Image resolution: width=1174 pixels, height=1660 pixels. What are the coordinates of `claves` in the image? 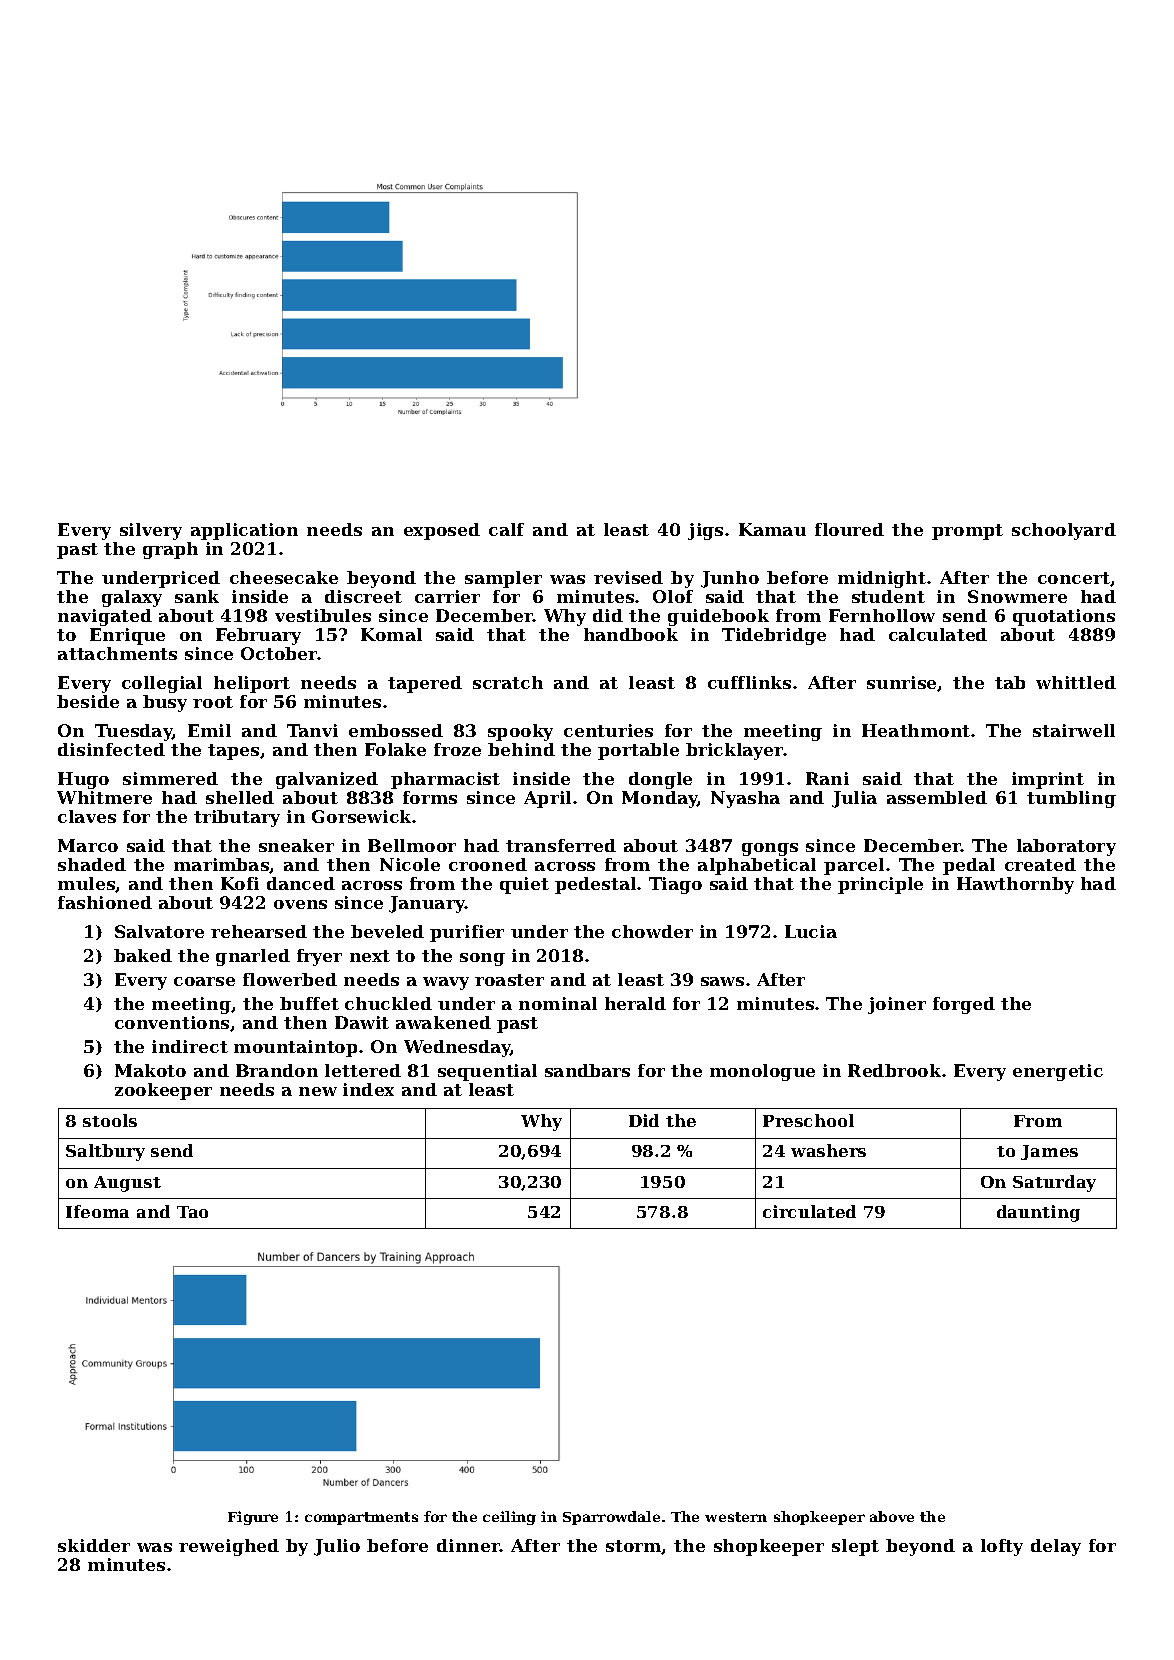 It's located at (87, 816).
